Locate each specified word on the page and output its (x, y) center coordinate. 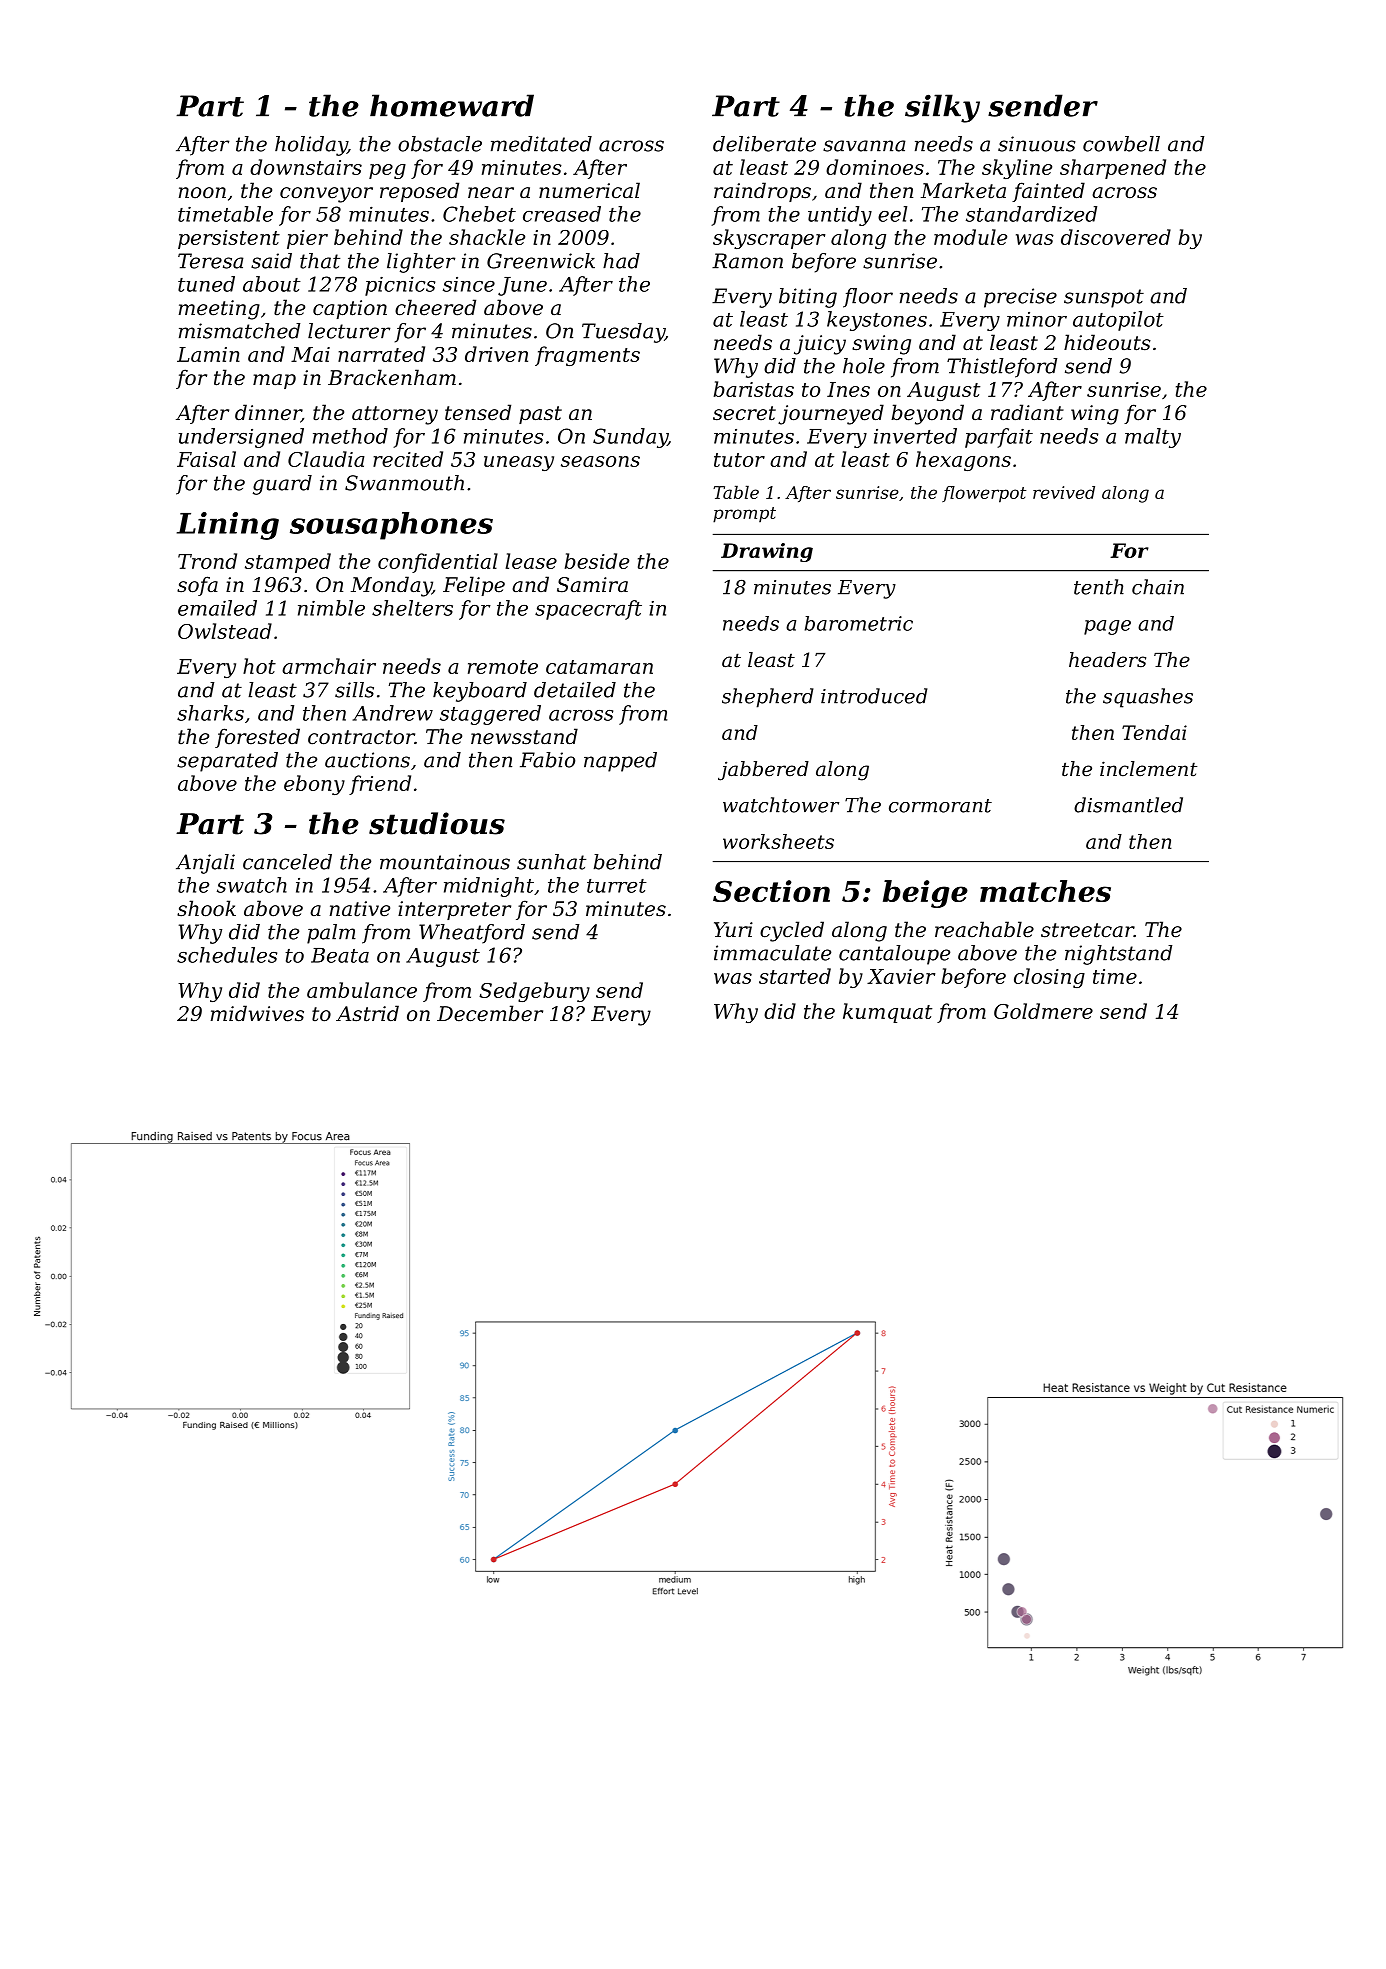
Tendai (1154, 732)
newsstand (524, 736)
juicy (820, 345)
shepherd (768, 698)
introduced (874, 696)
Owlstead (225, 631)
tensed (478, 412)
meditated (541, 144)
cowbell (1121, 144)
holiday (311, 146)
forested (257, 738)
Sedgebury (534, 992)
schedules (227, 955)
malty (1153, 438)
